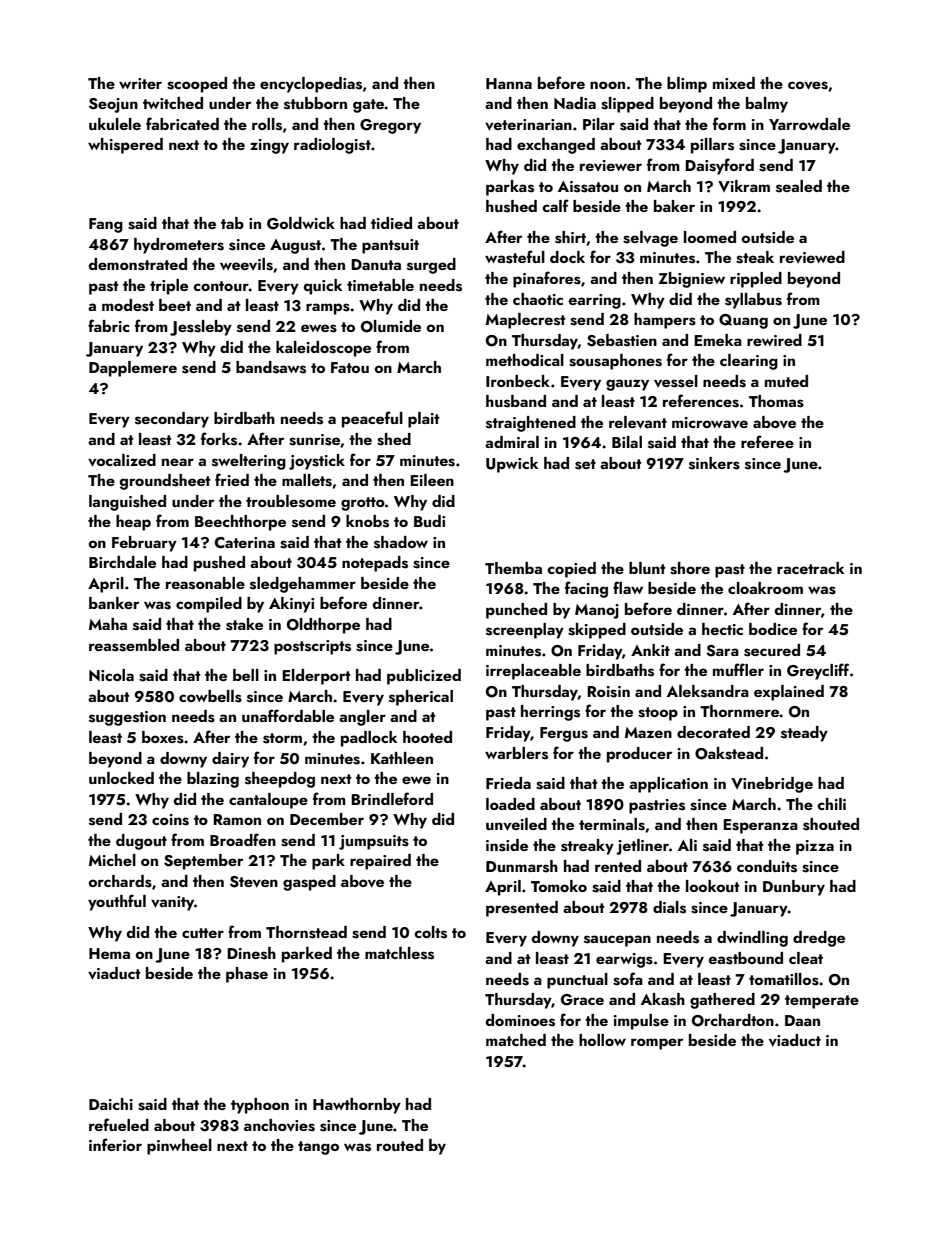  I want to click on noon, so click(607, 85).
